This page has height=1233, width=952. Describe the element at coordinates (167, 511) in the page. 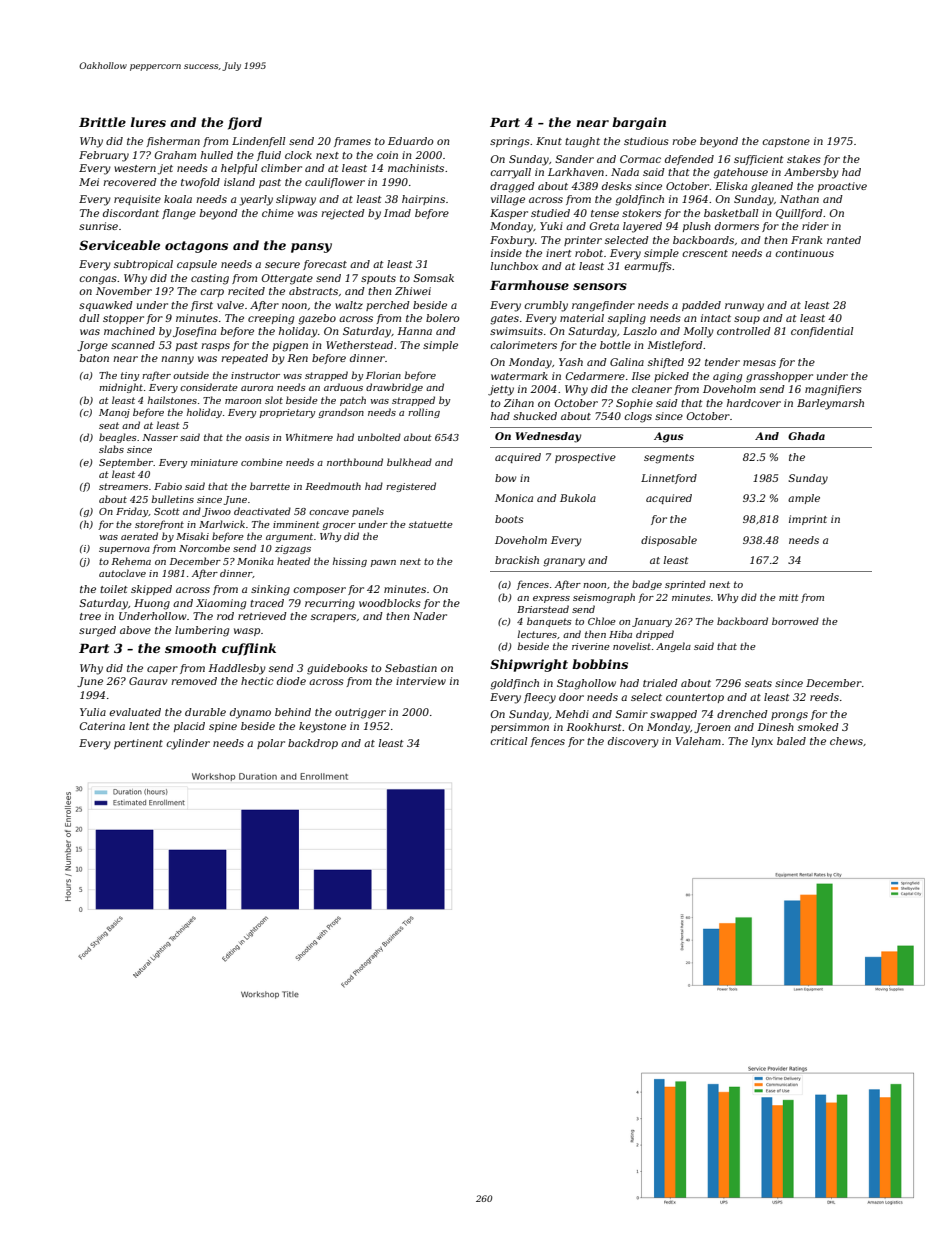

I see `Scott` at that location.
